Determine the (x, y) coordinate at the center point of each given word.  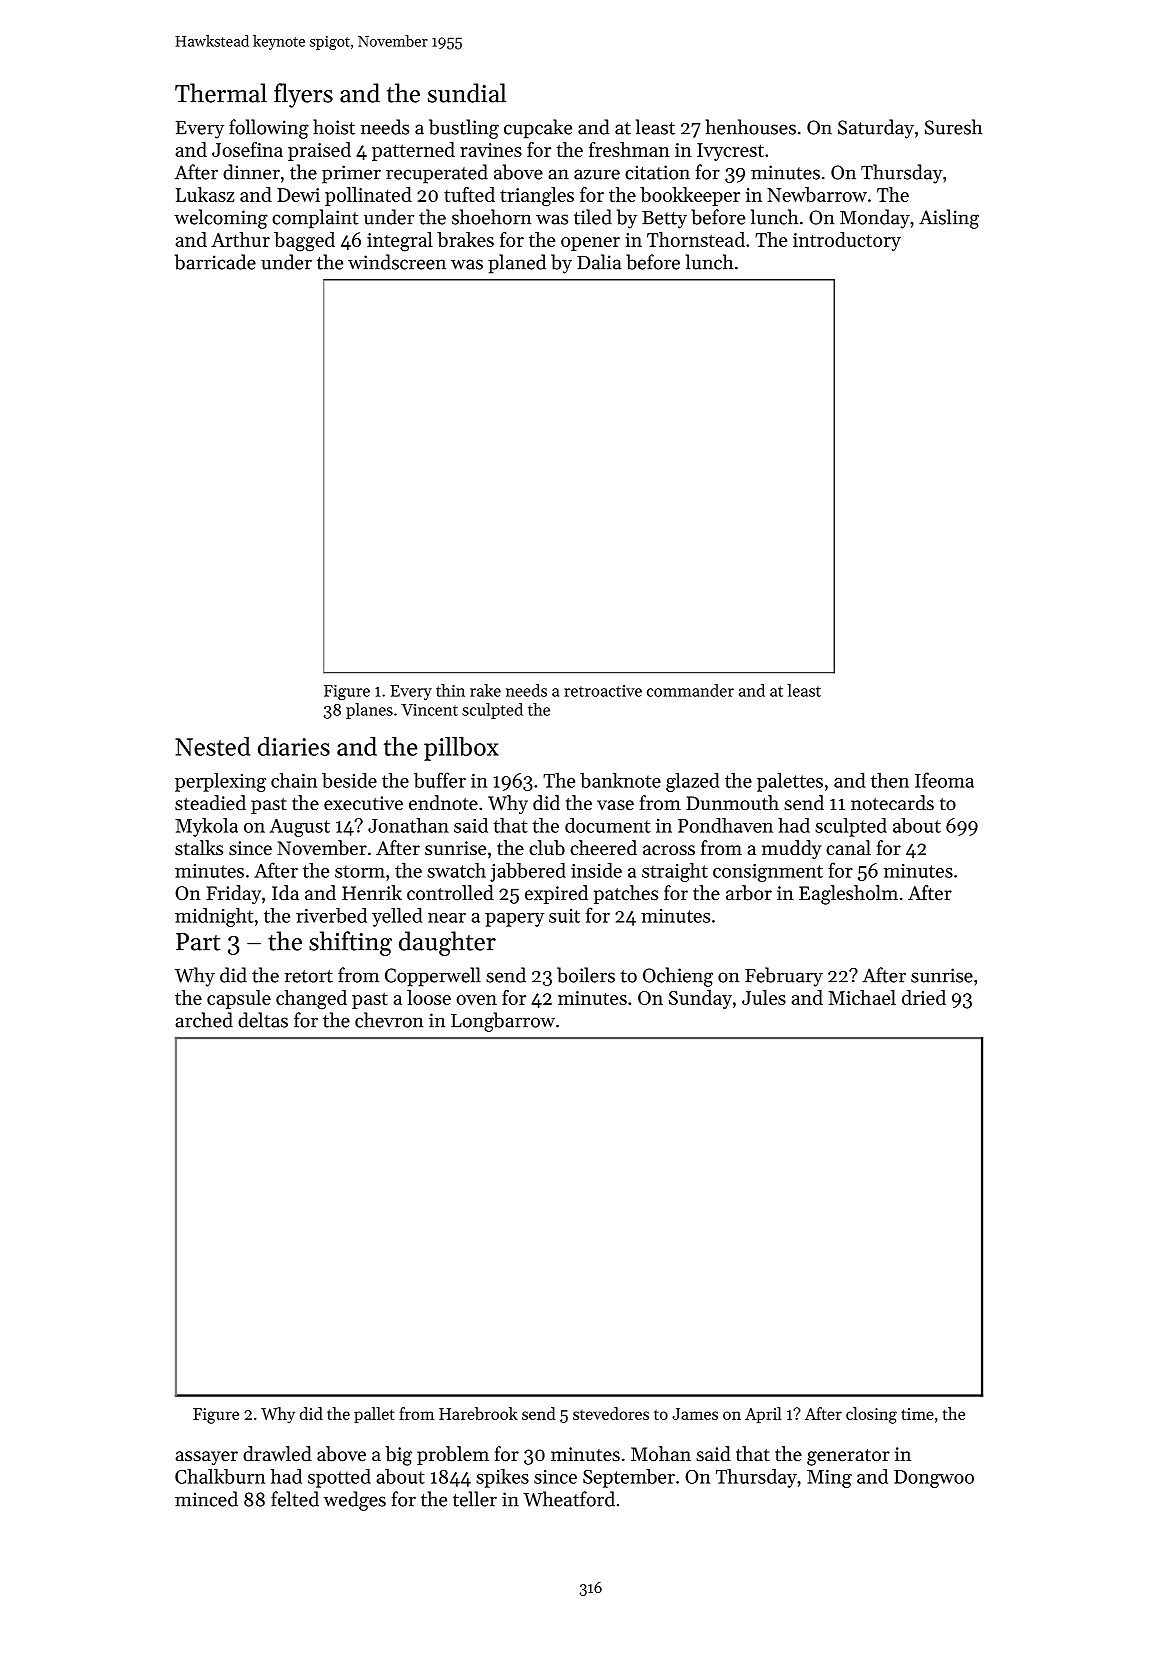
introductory (847, 241)
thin (450, 690)
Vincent (429, 710)
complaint (315, 219)
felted (295, 1499)
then (890, 780)
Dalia (599, 262)
